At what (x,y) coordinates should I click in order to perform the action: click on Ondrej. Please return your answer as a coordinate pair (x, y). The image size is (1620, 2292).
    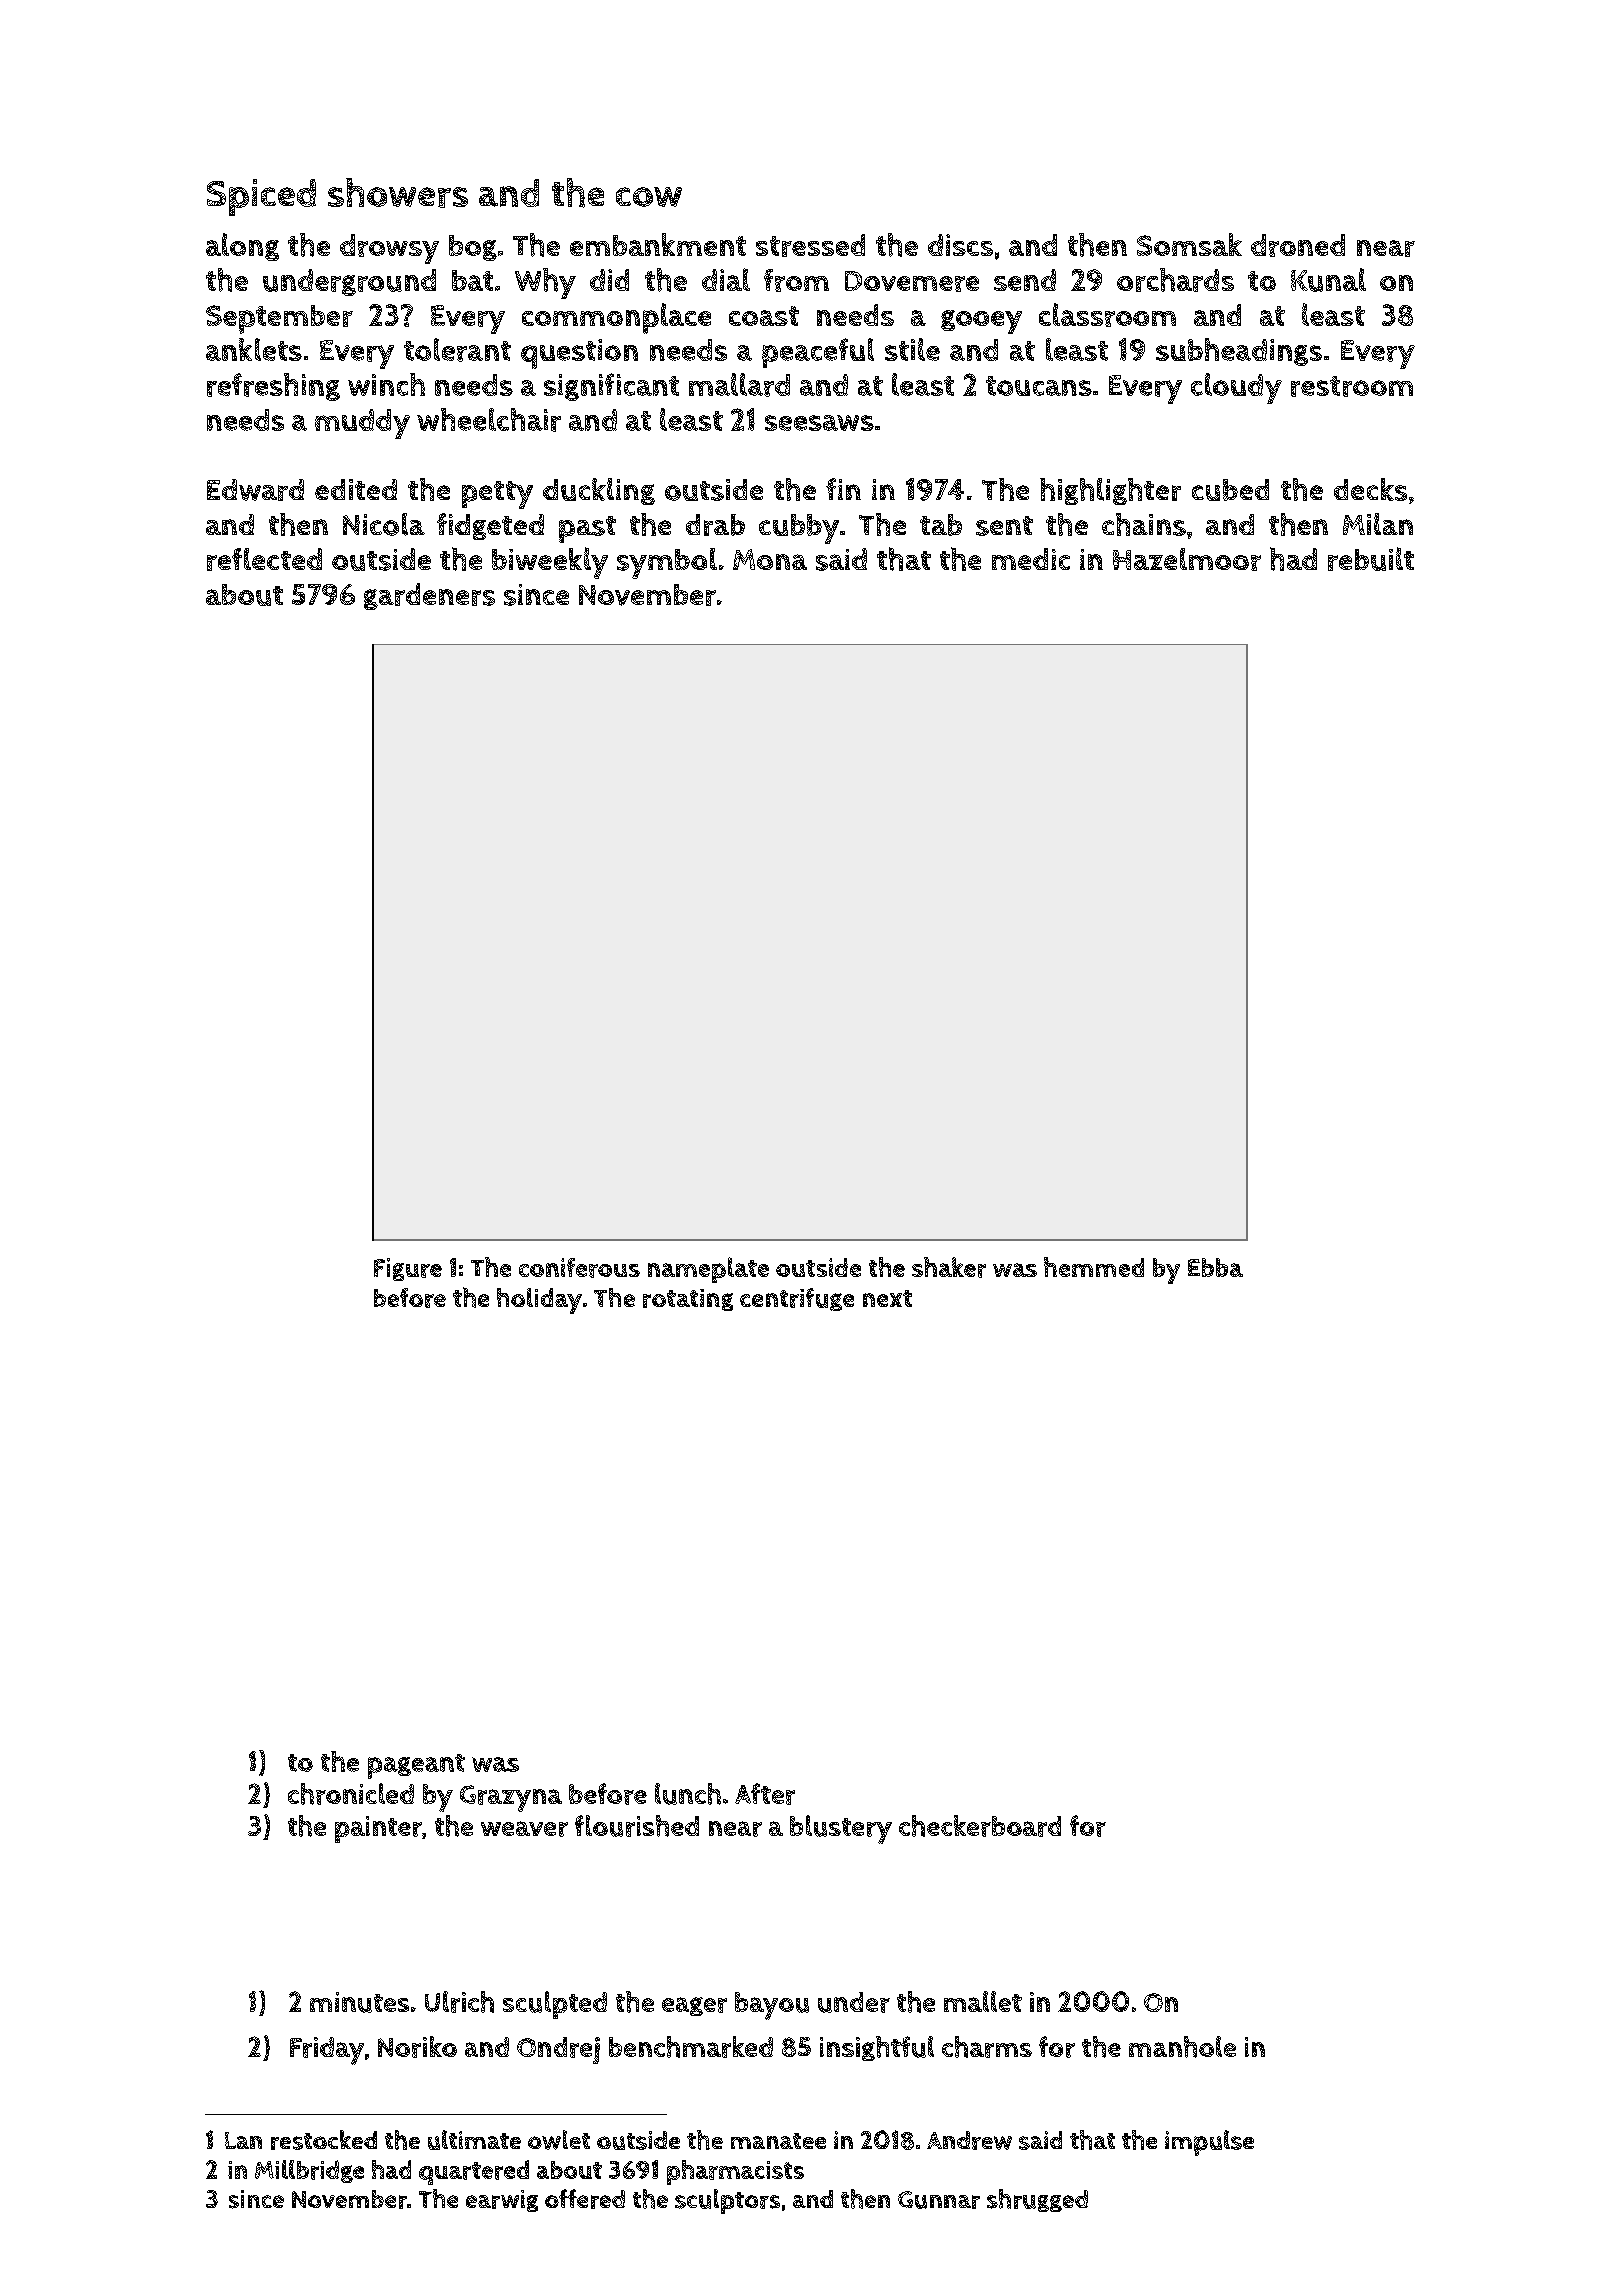
    Looking at the image, I should click on (558, 2050).
